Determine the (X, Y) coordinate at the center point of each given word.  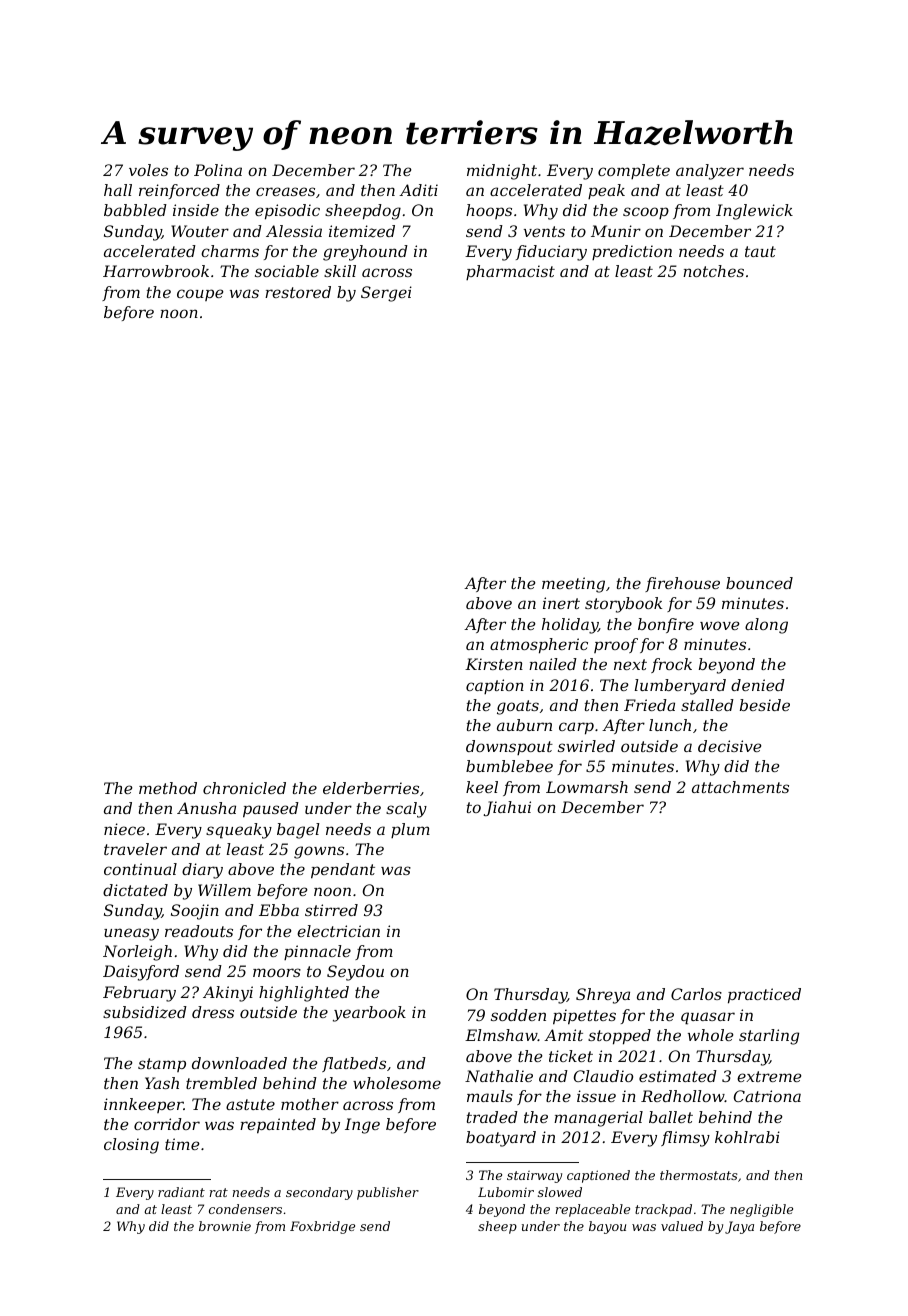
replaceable (593, 1210)
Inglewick (754, 212)
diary (202, 871)
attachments (740, 787)
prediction (632, 252)
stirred (331, 910)
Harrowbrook (156, 271)
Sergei (386, 294)
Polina (218, 170)
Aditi (418, 190)
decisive (729, 746)
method (168, 788)
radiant (181, 1192)
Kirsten (494, 664)
